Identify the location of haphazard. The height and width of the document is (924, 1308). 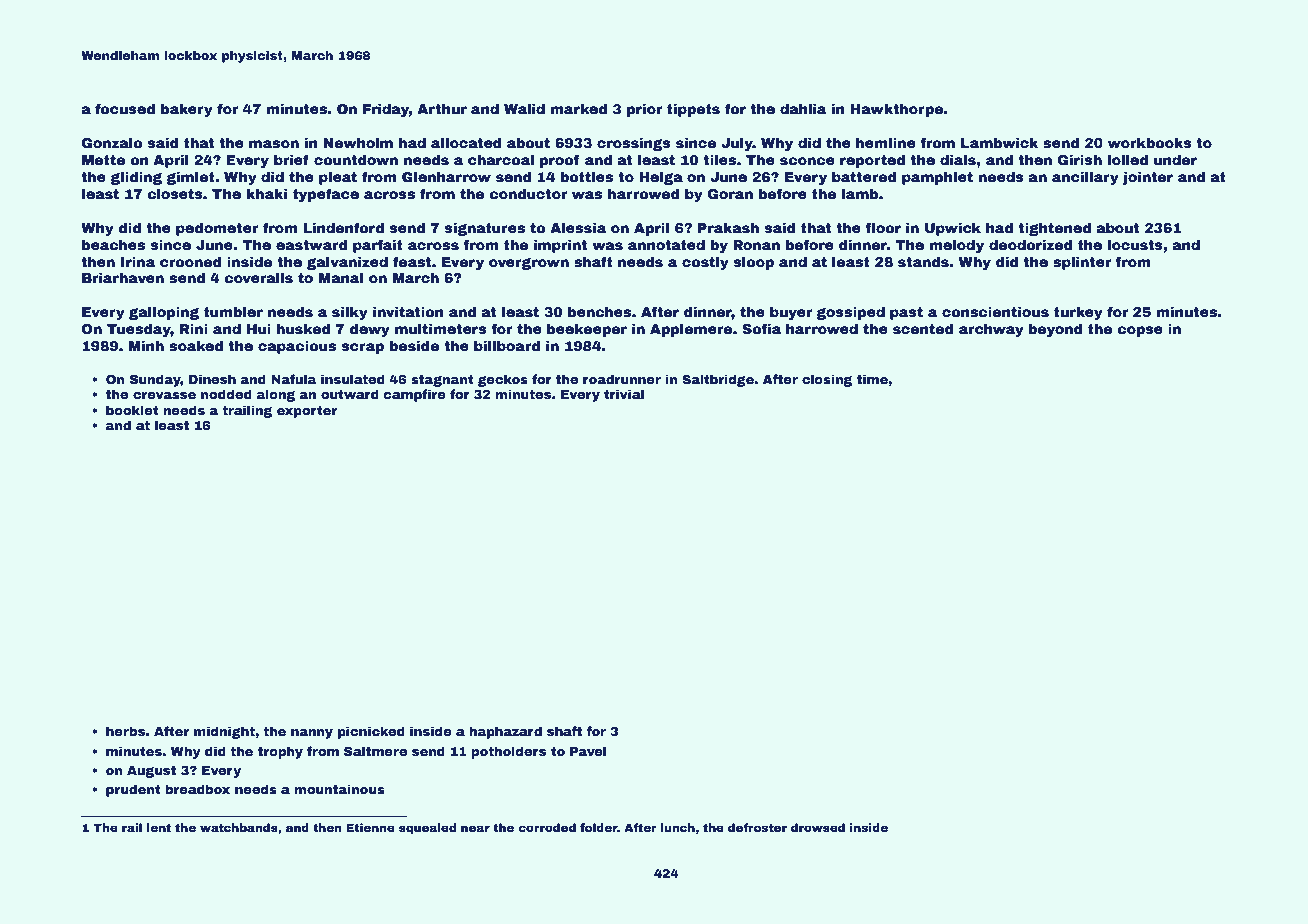
(505, 732).
